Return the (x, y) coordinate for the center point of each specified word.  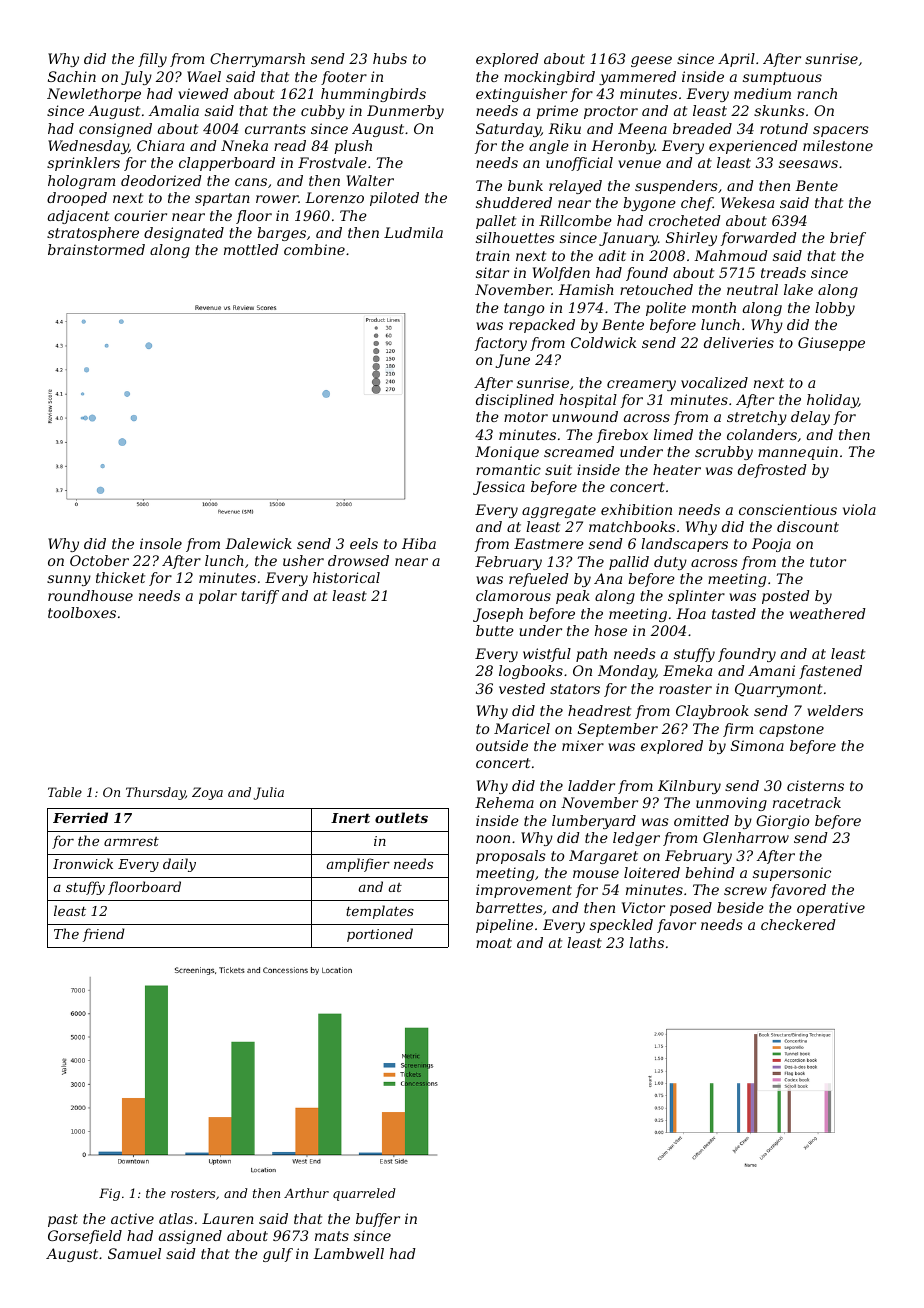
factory (501, 344)
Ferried (80, 817)
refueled (539, 580)
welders (835, 710)
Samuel (134, 1253)
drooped (77, 199)
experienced (753, 147)
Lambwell (348, 1253)
